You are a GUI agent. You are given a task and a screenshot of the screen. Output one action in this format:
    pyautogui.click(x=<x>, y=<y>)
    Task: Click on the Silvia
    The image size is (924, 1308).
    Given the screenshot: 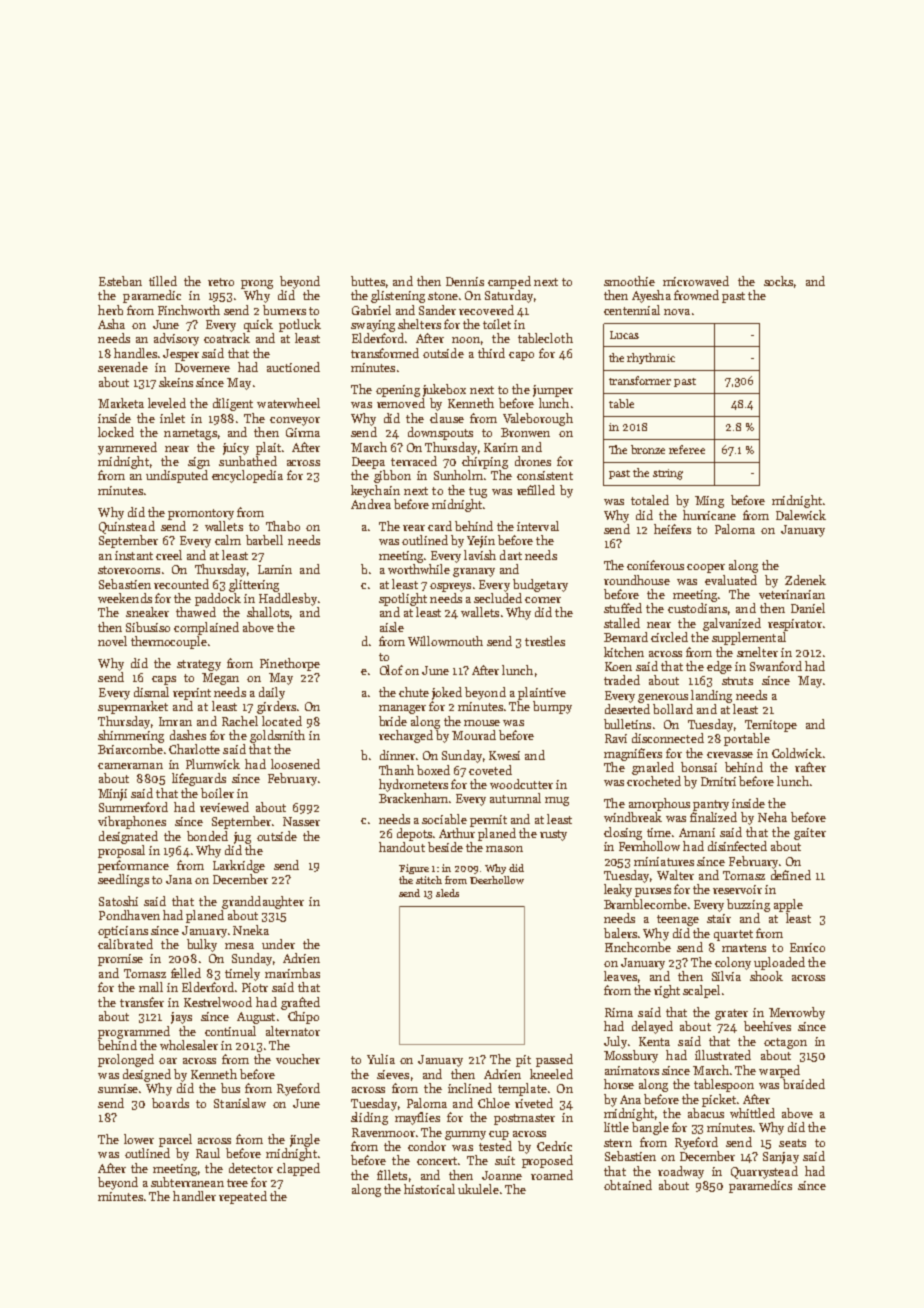 What is the action you would take?
    pyautogui.click(x=726, y=976)
